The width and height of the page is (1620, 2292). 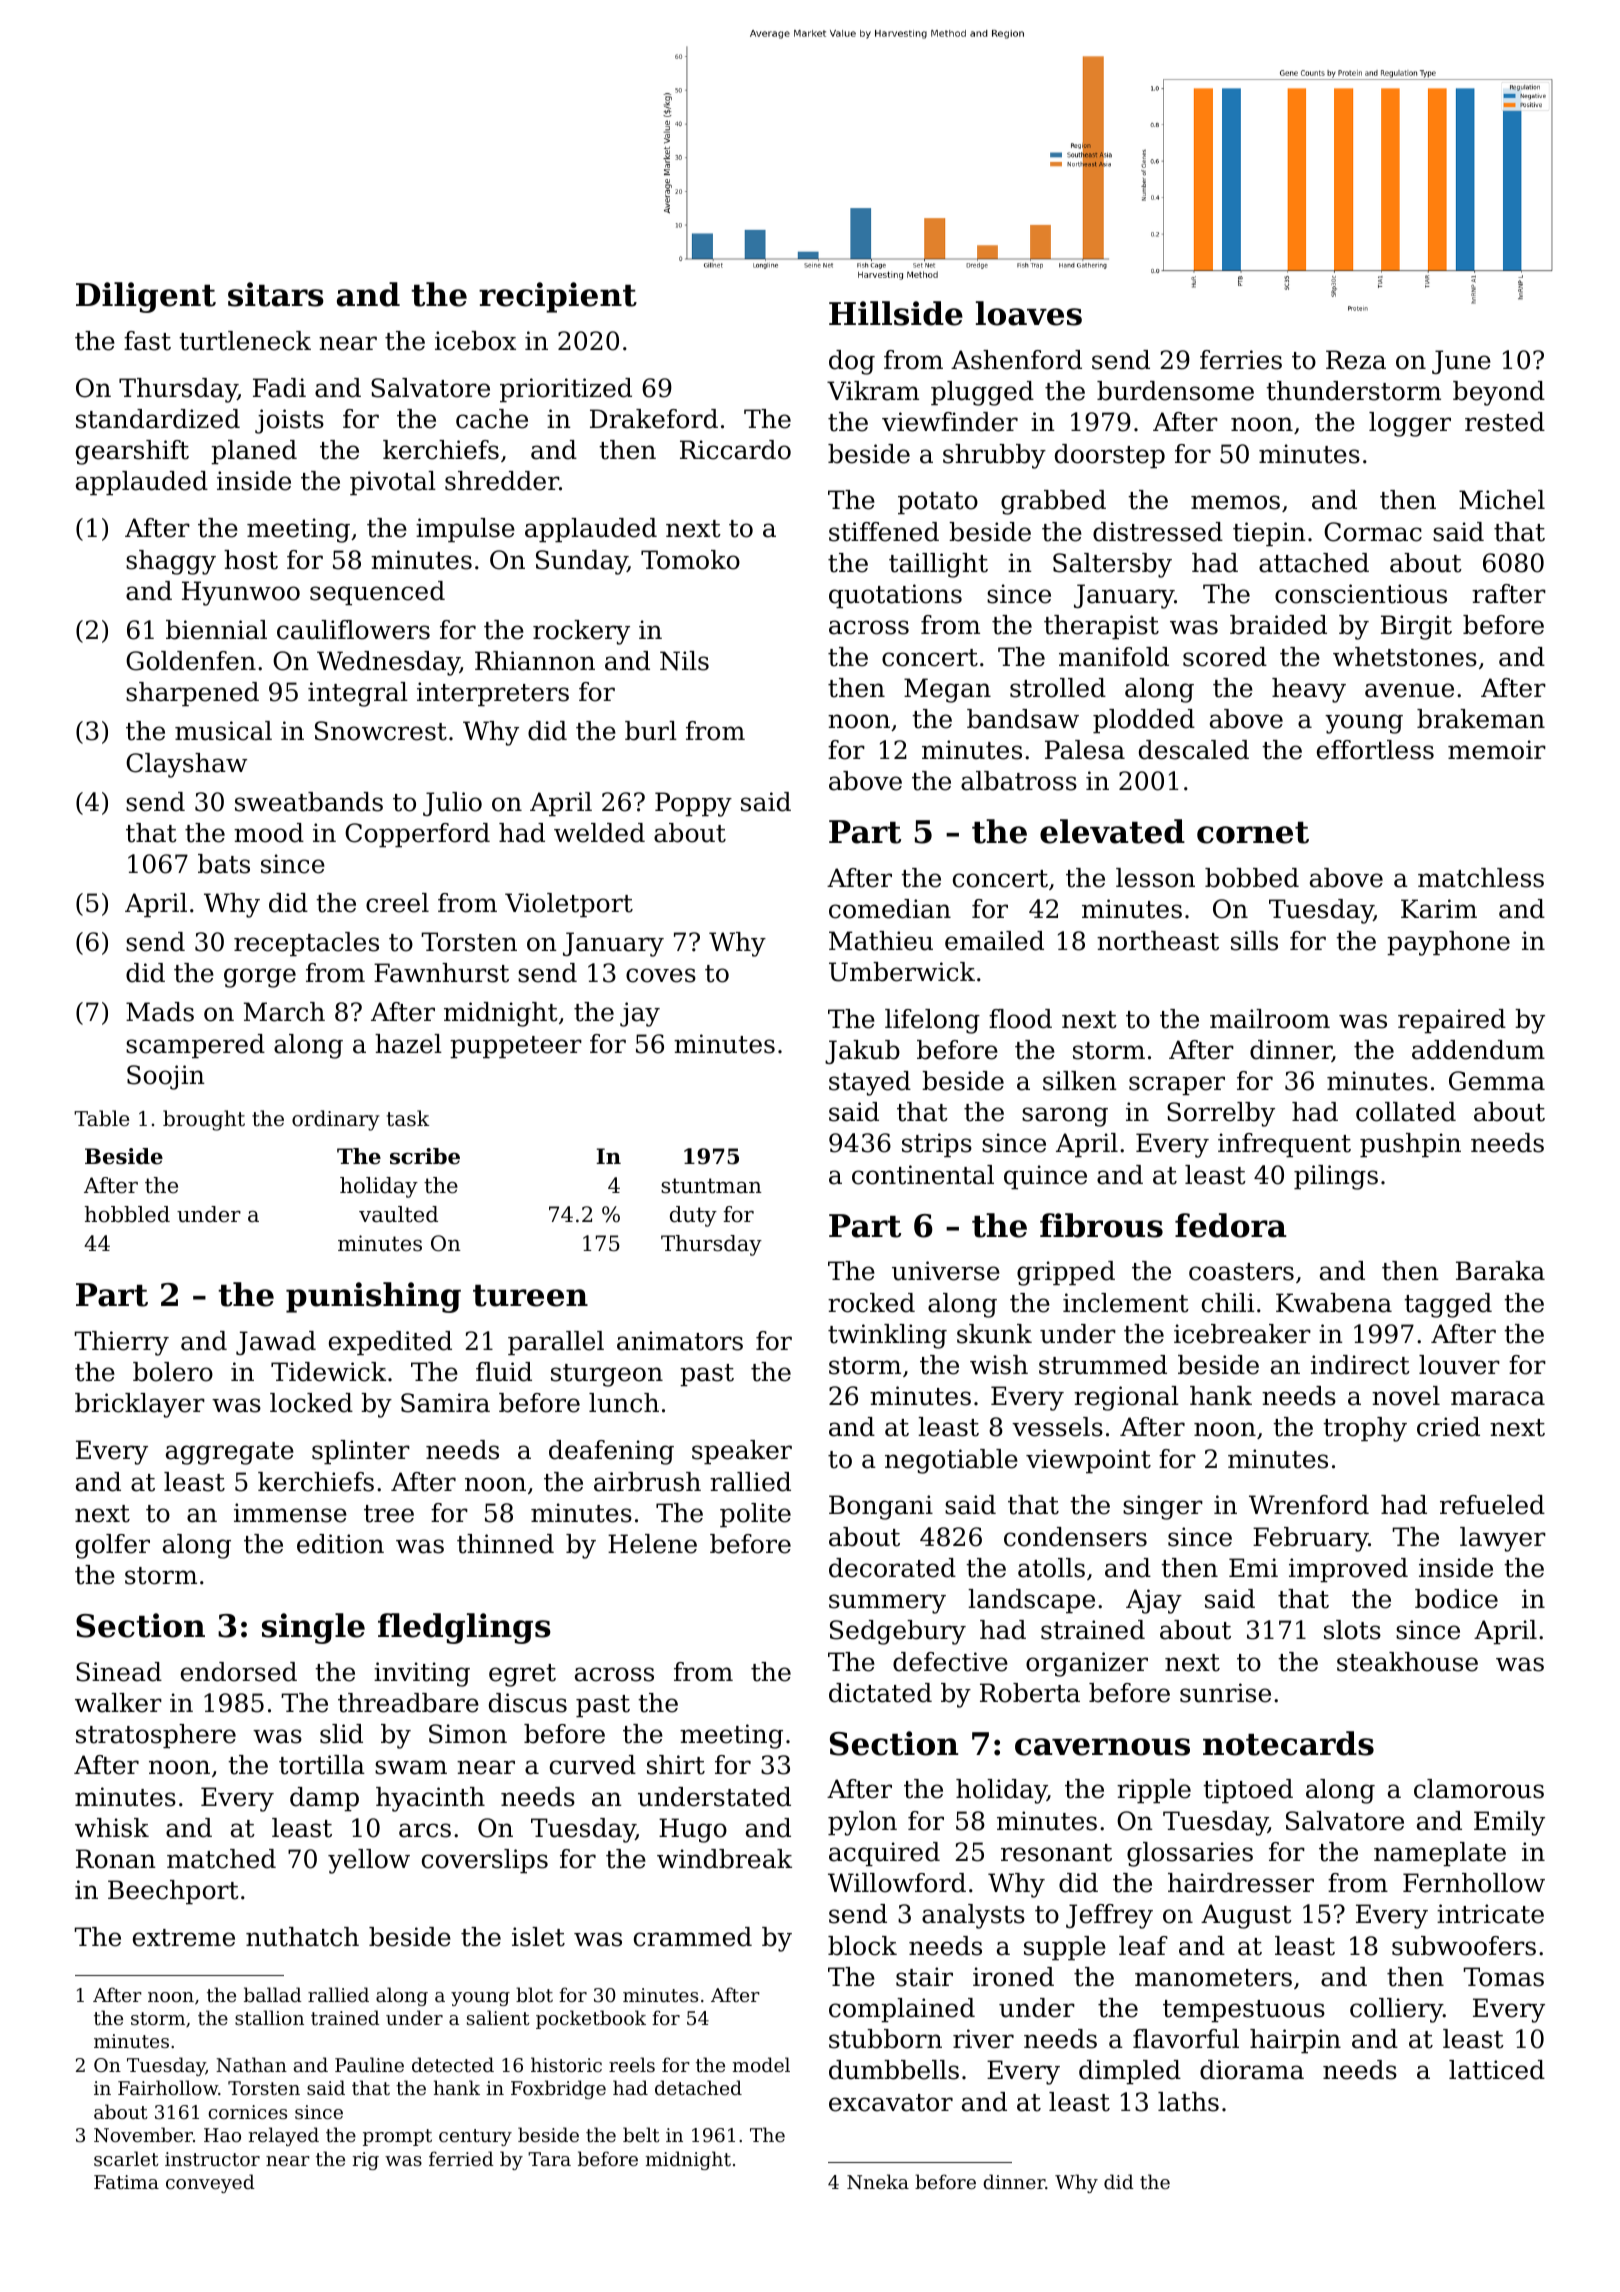 What do you see at coordinates (1405, 657) in the page?
I see `whetstones` at bounding box center [1405, 657].
